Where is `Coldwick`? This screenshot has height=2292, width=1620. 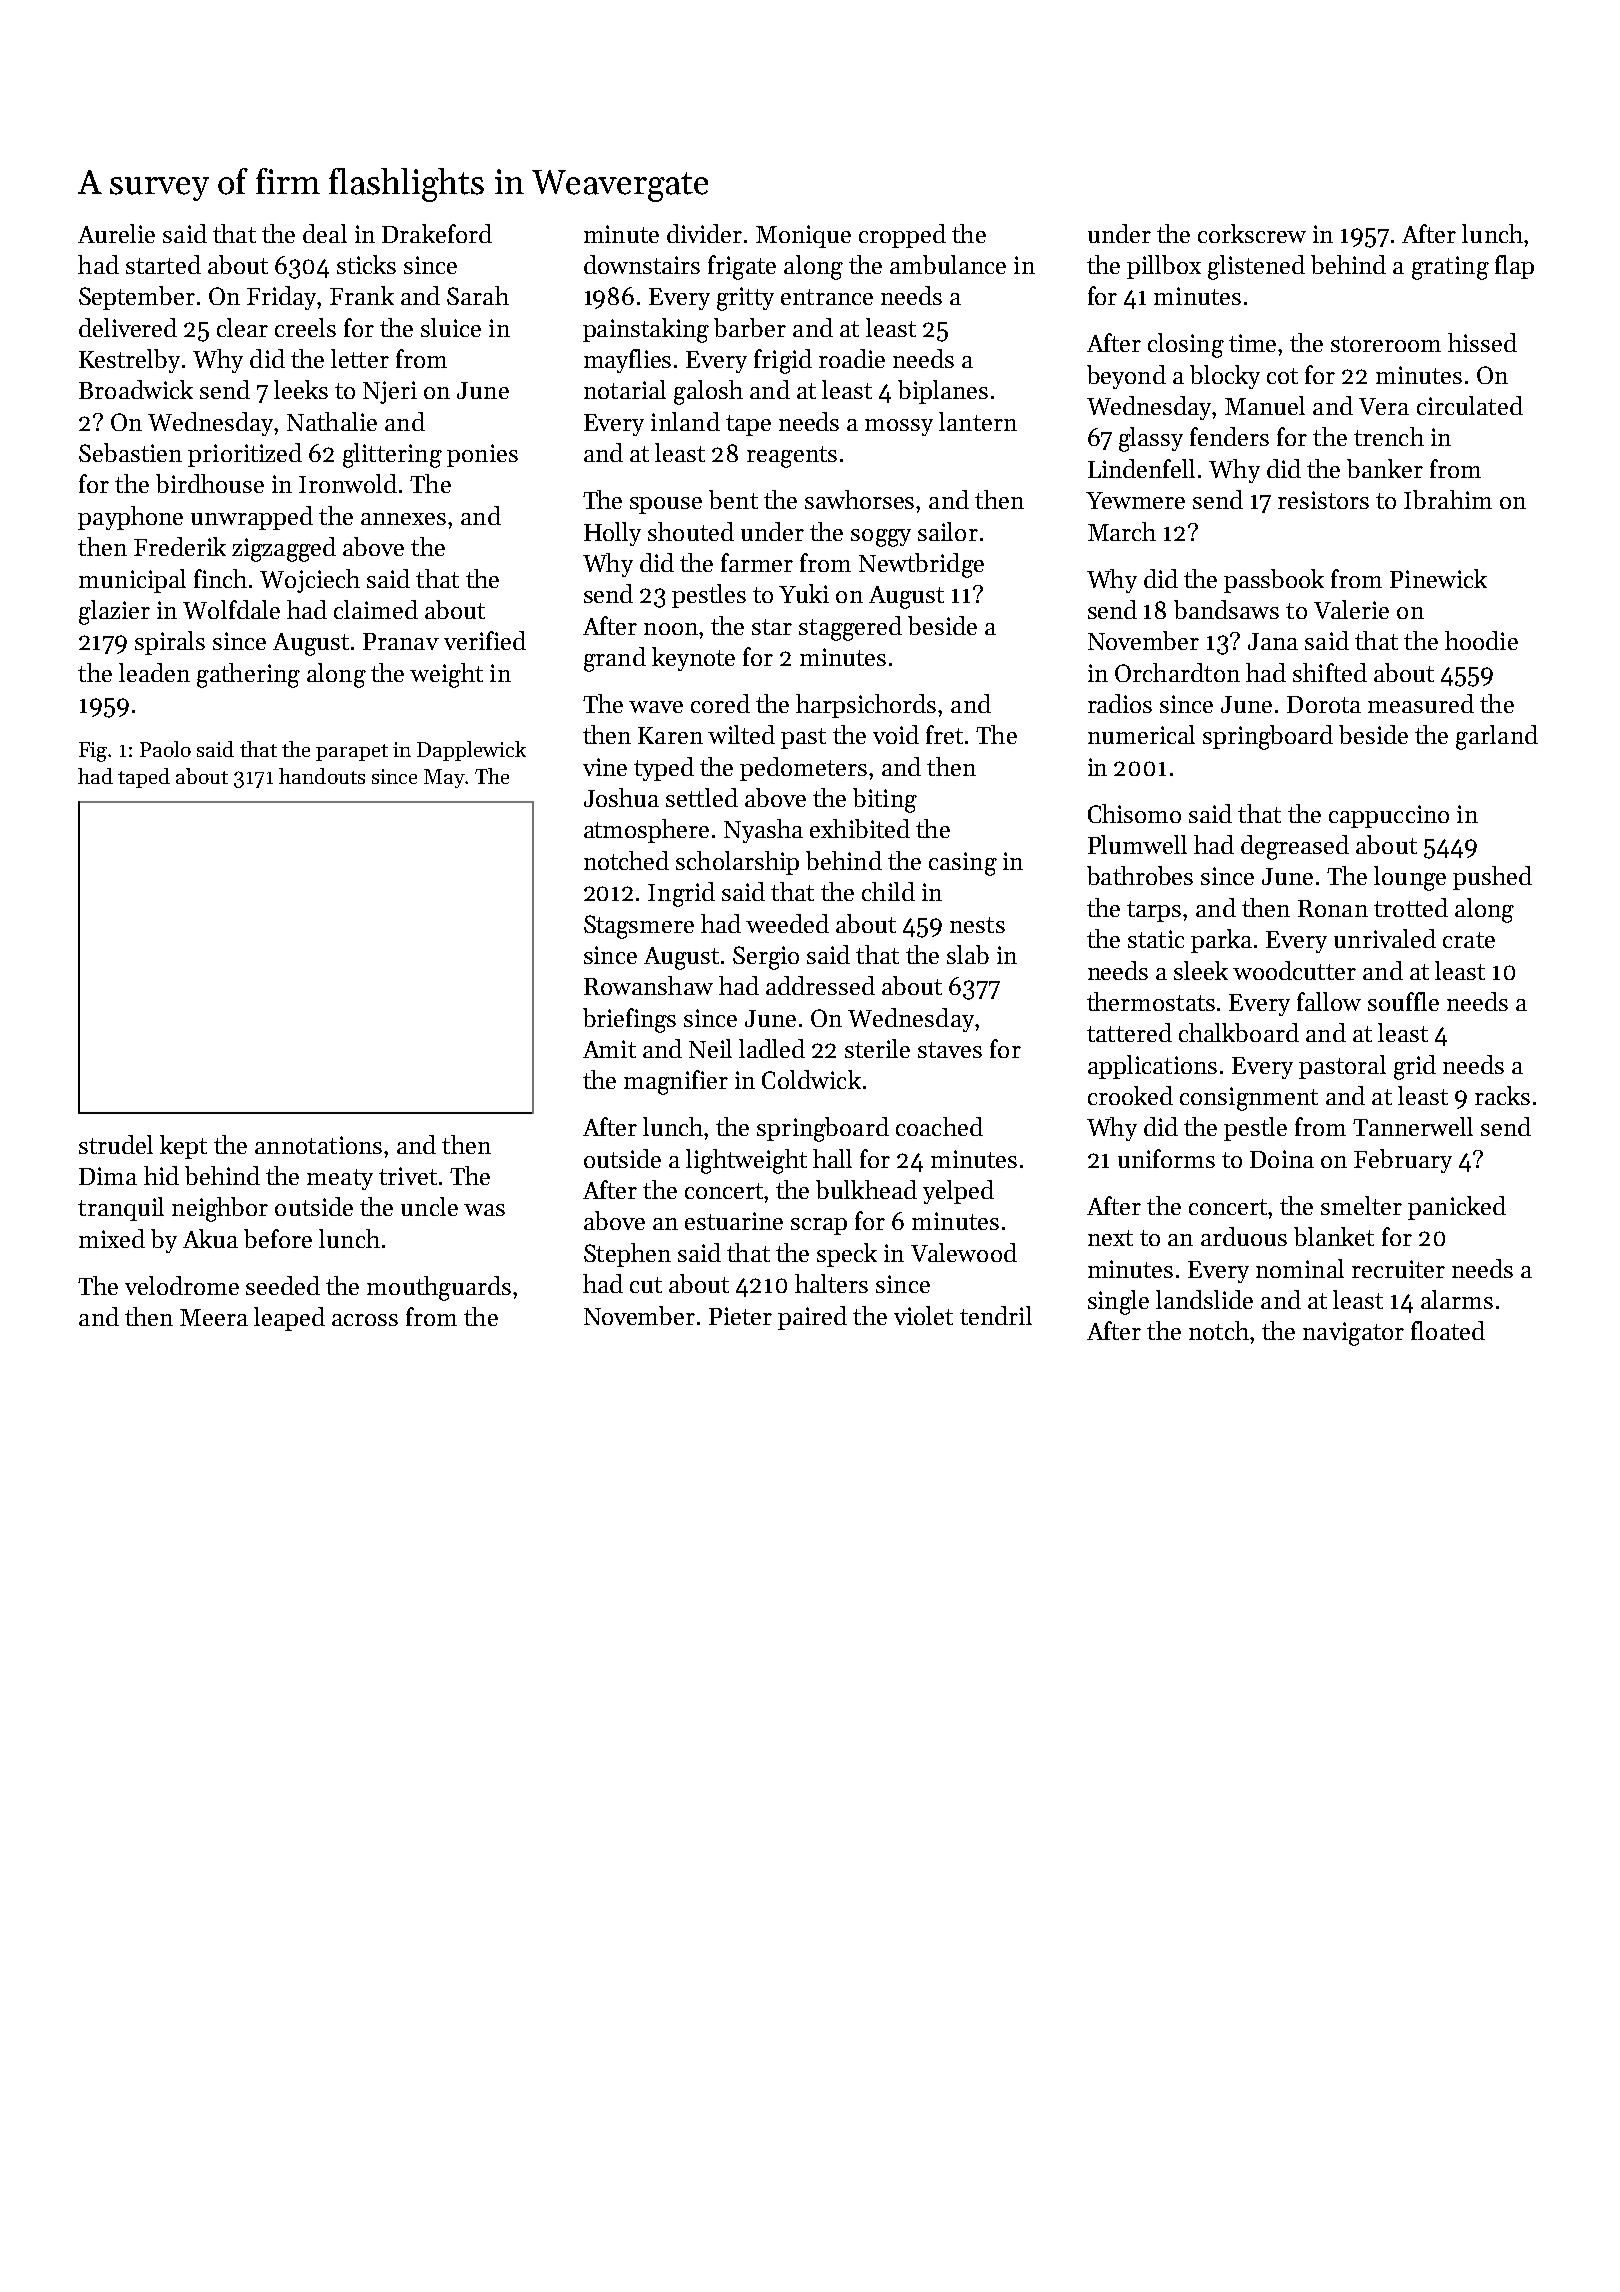 Coldwick is located at coordinates (811, 1079).
